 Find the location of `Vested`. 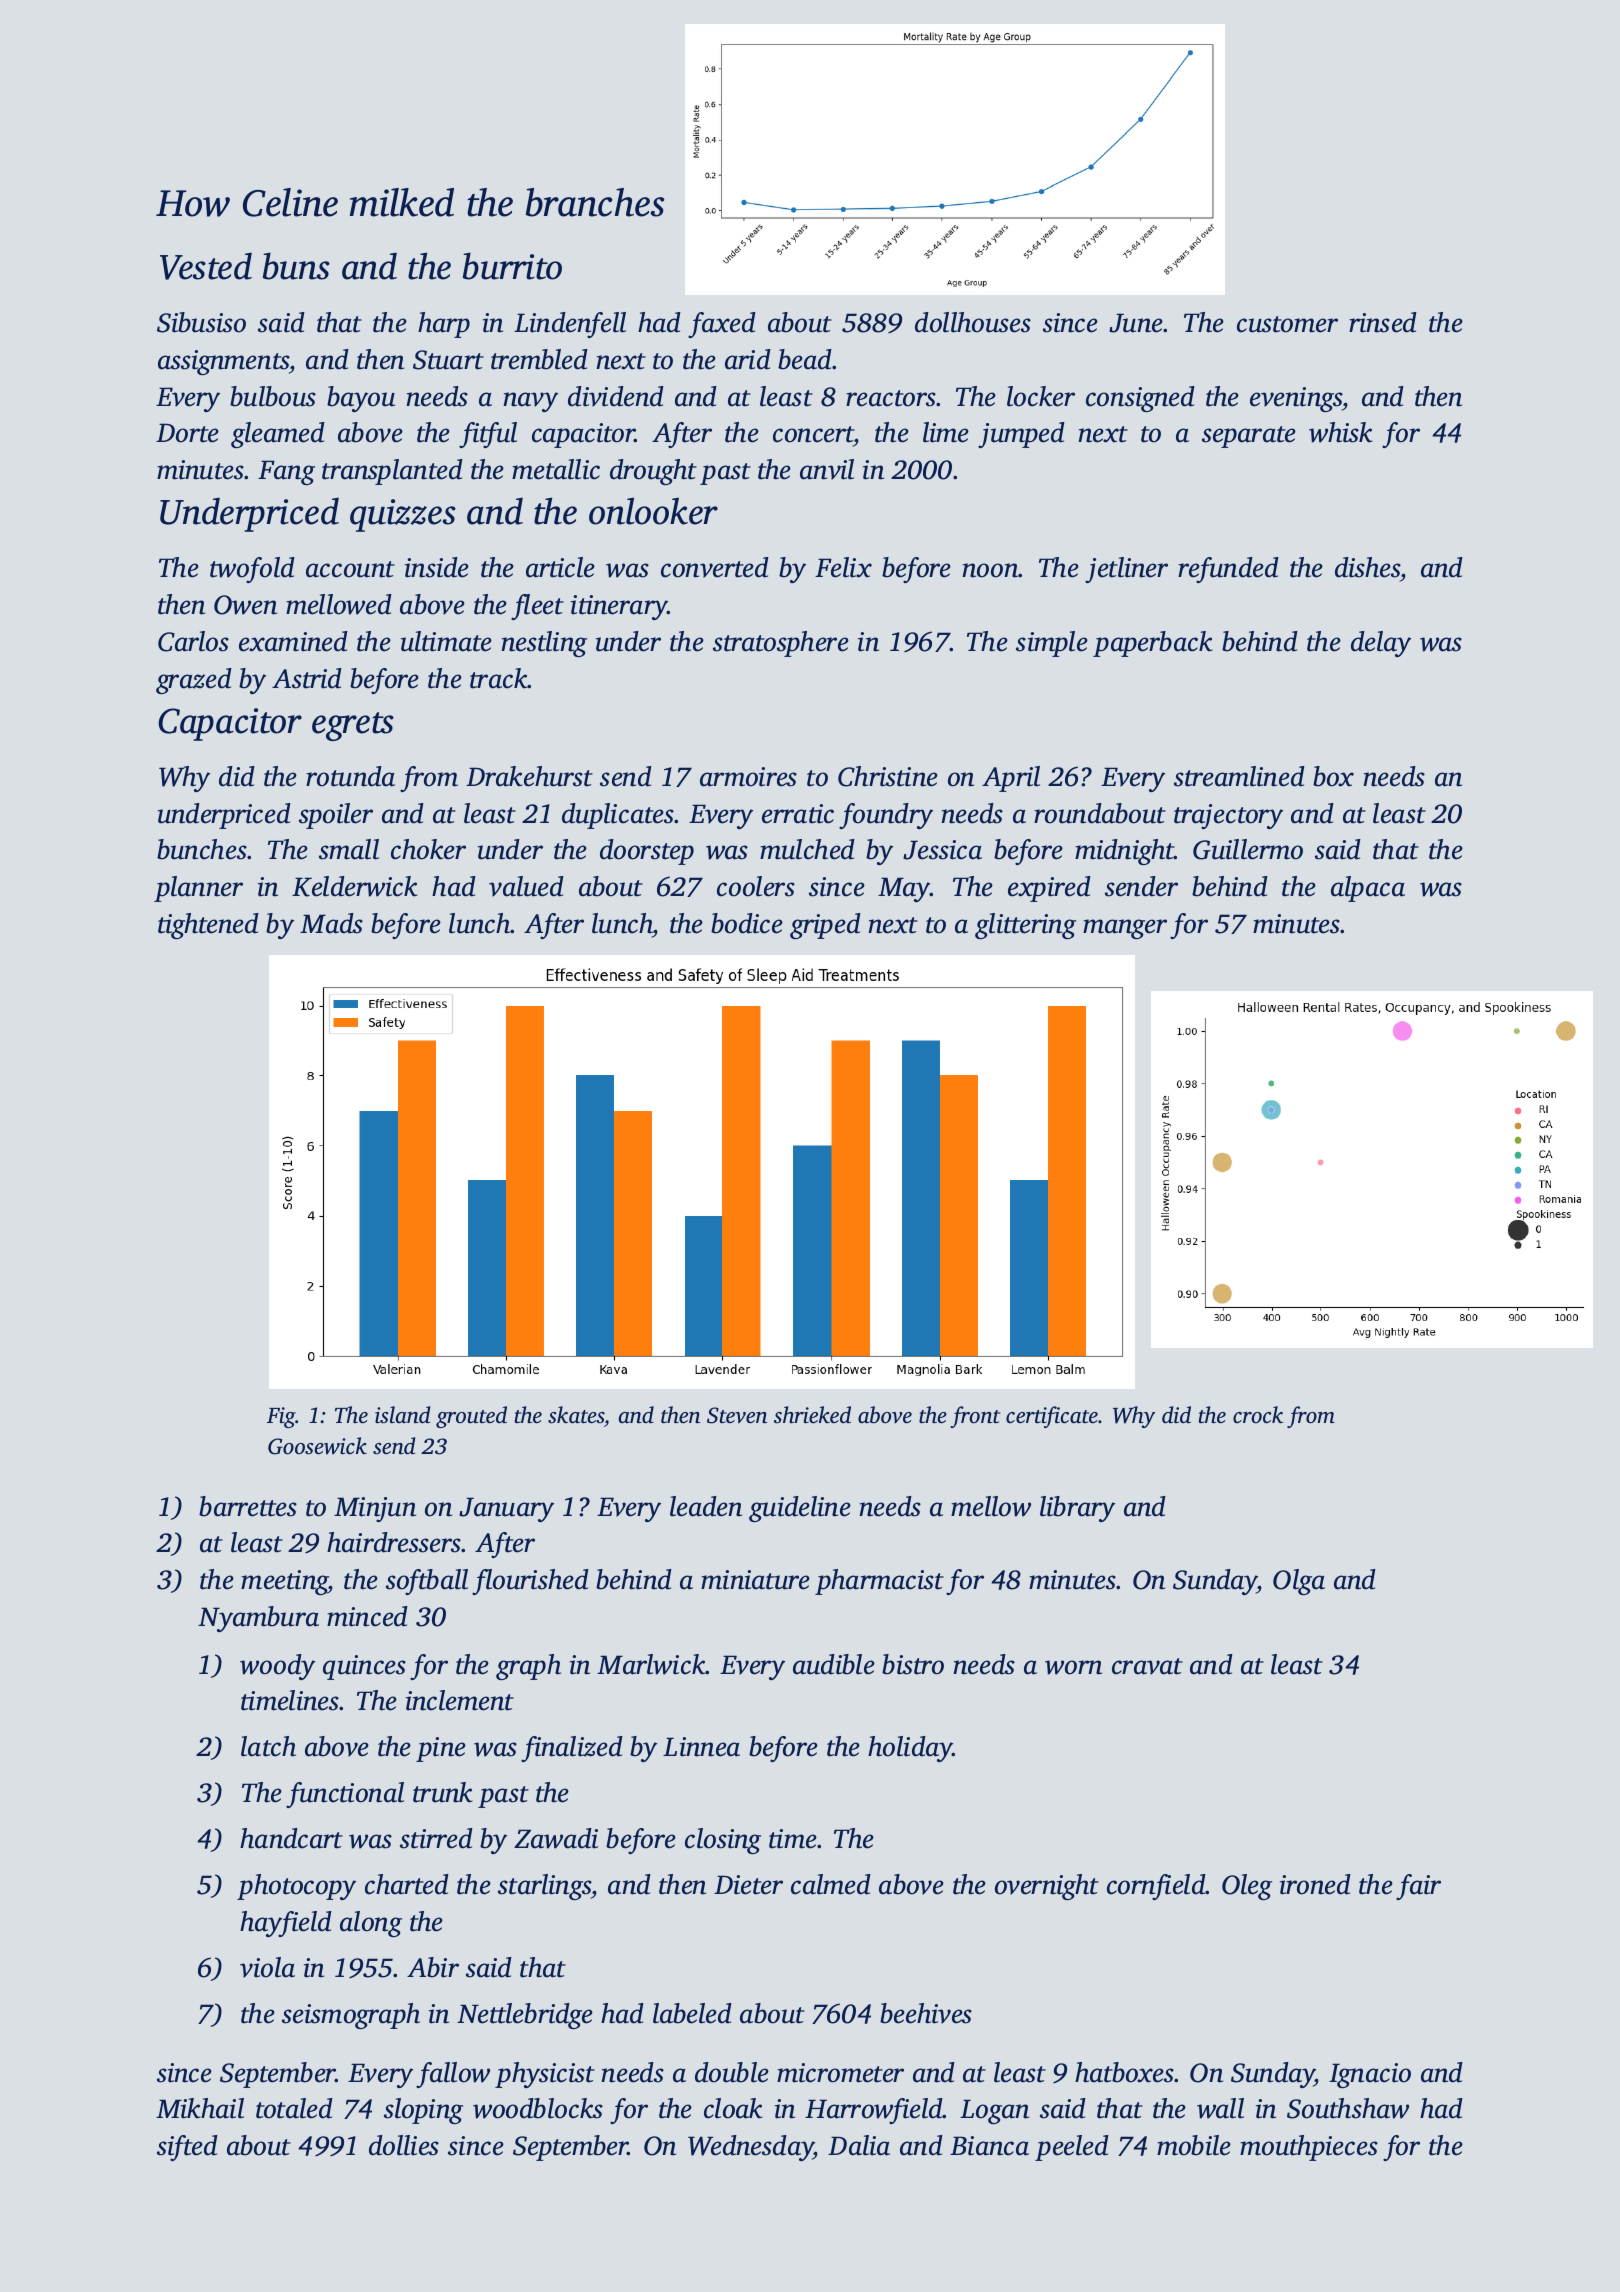

Vested is located at coordinates (206, 266).
